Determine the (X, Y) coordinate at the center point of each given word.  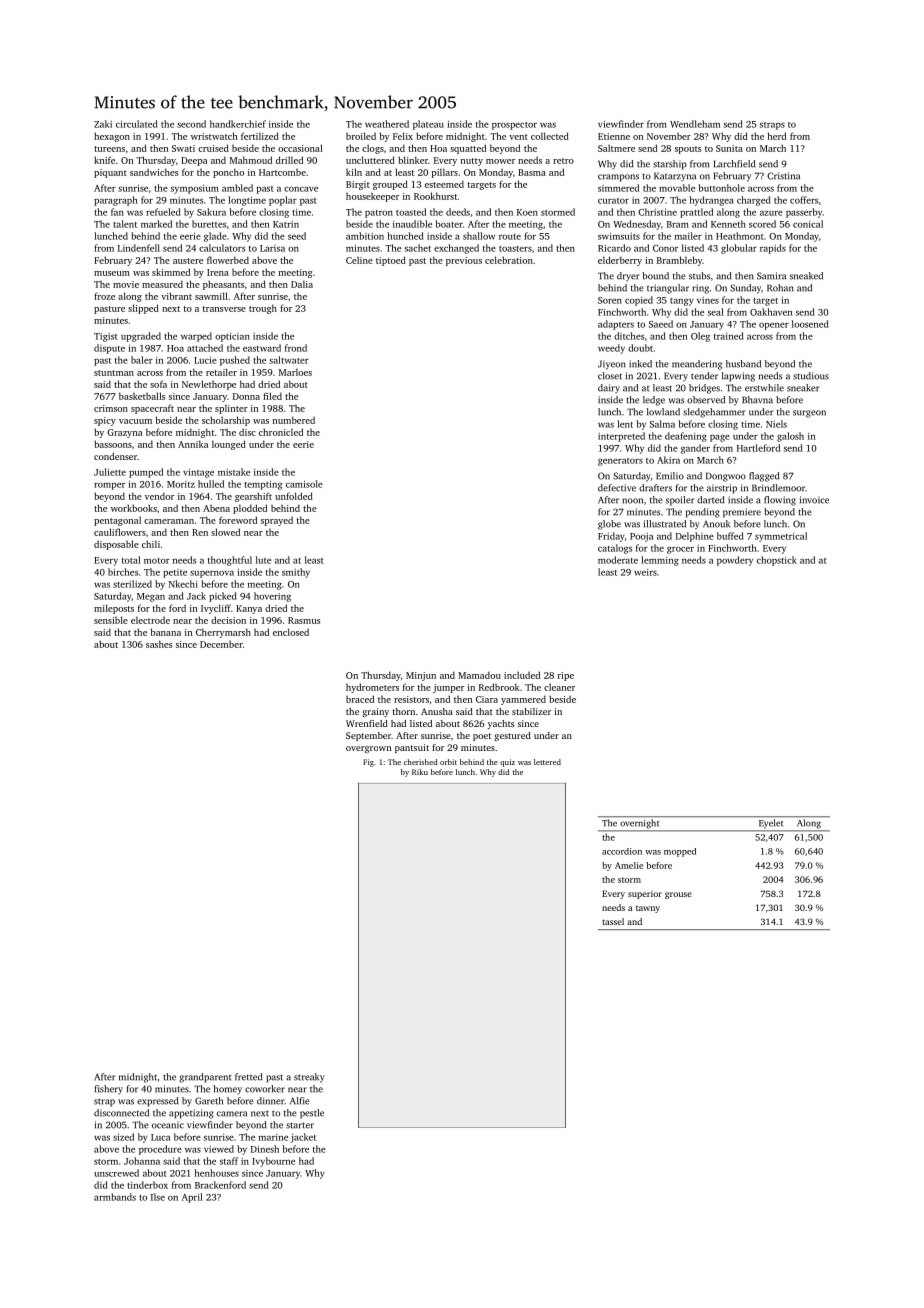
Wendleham (695, 124)
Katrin (286, 224)
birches (123, 572)
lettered (547, 762)
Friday (611, 537)
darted (710, 500)
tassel (613, 921)
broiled (361, 136)
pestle (312, 1114)
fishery (109, 1090)
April (192, 1198)
